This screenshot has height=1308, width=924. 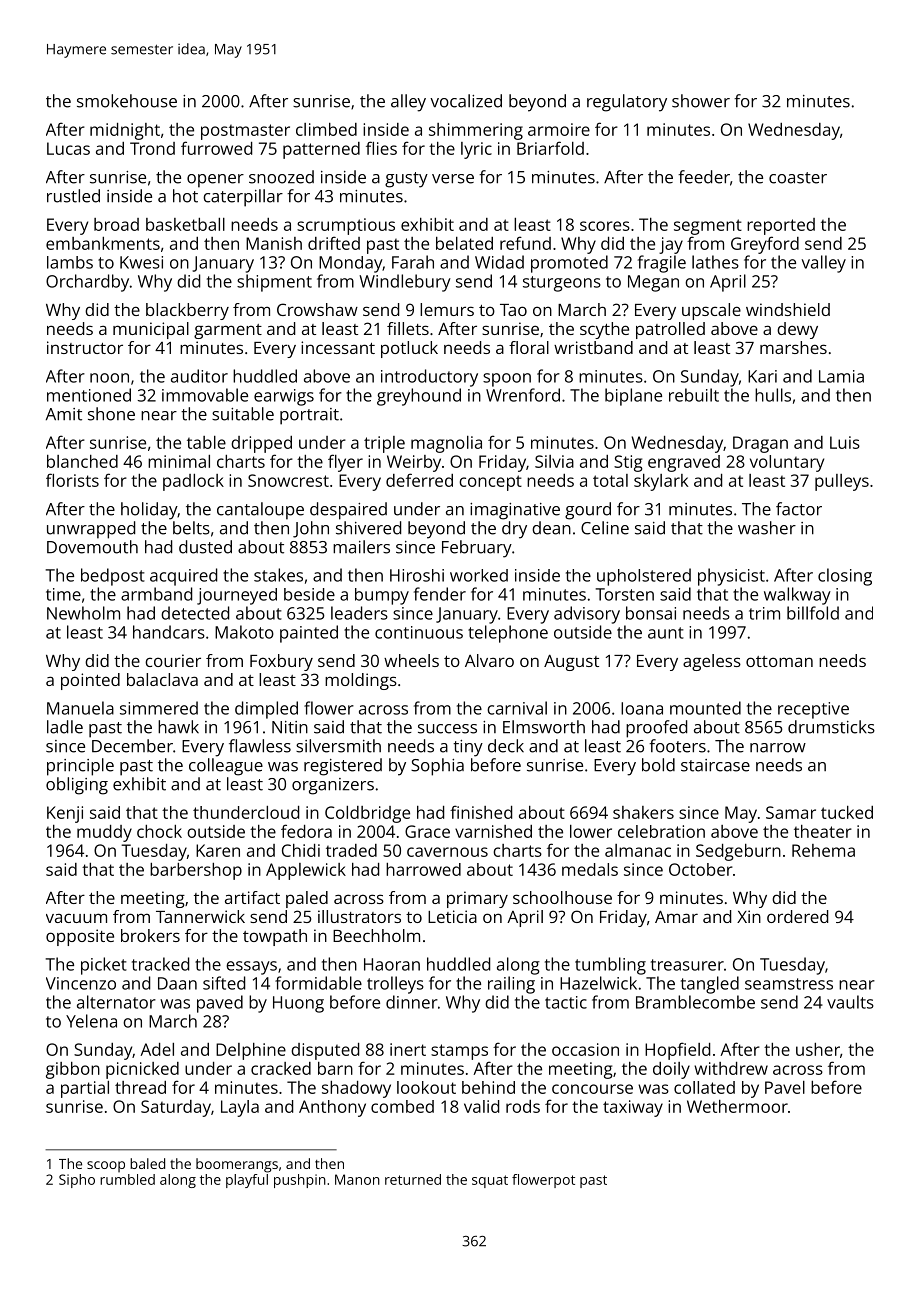 I want to click on scoop, so click(x=106, y=1166).
